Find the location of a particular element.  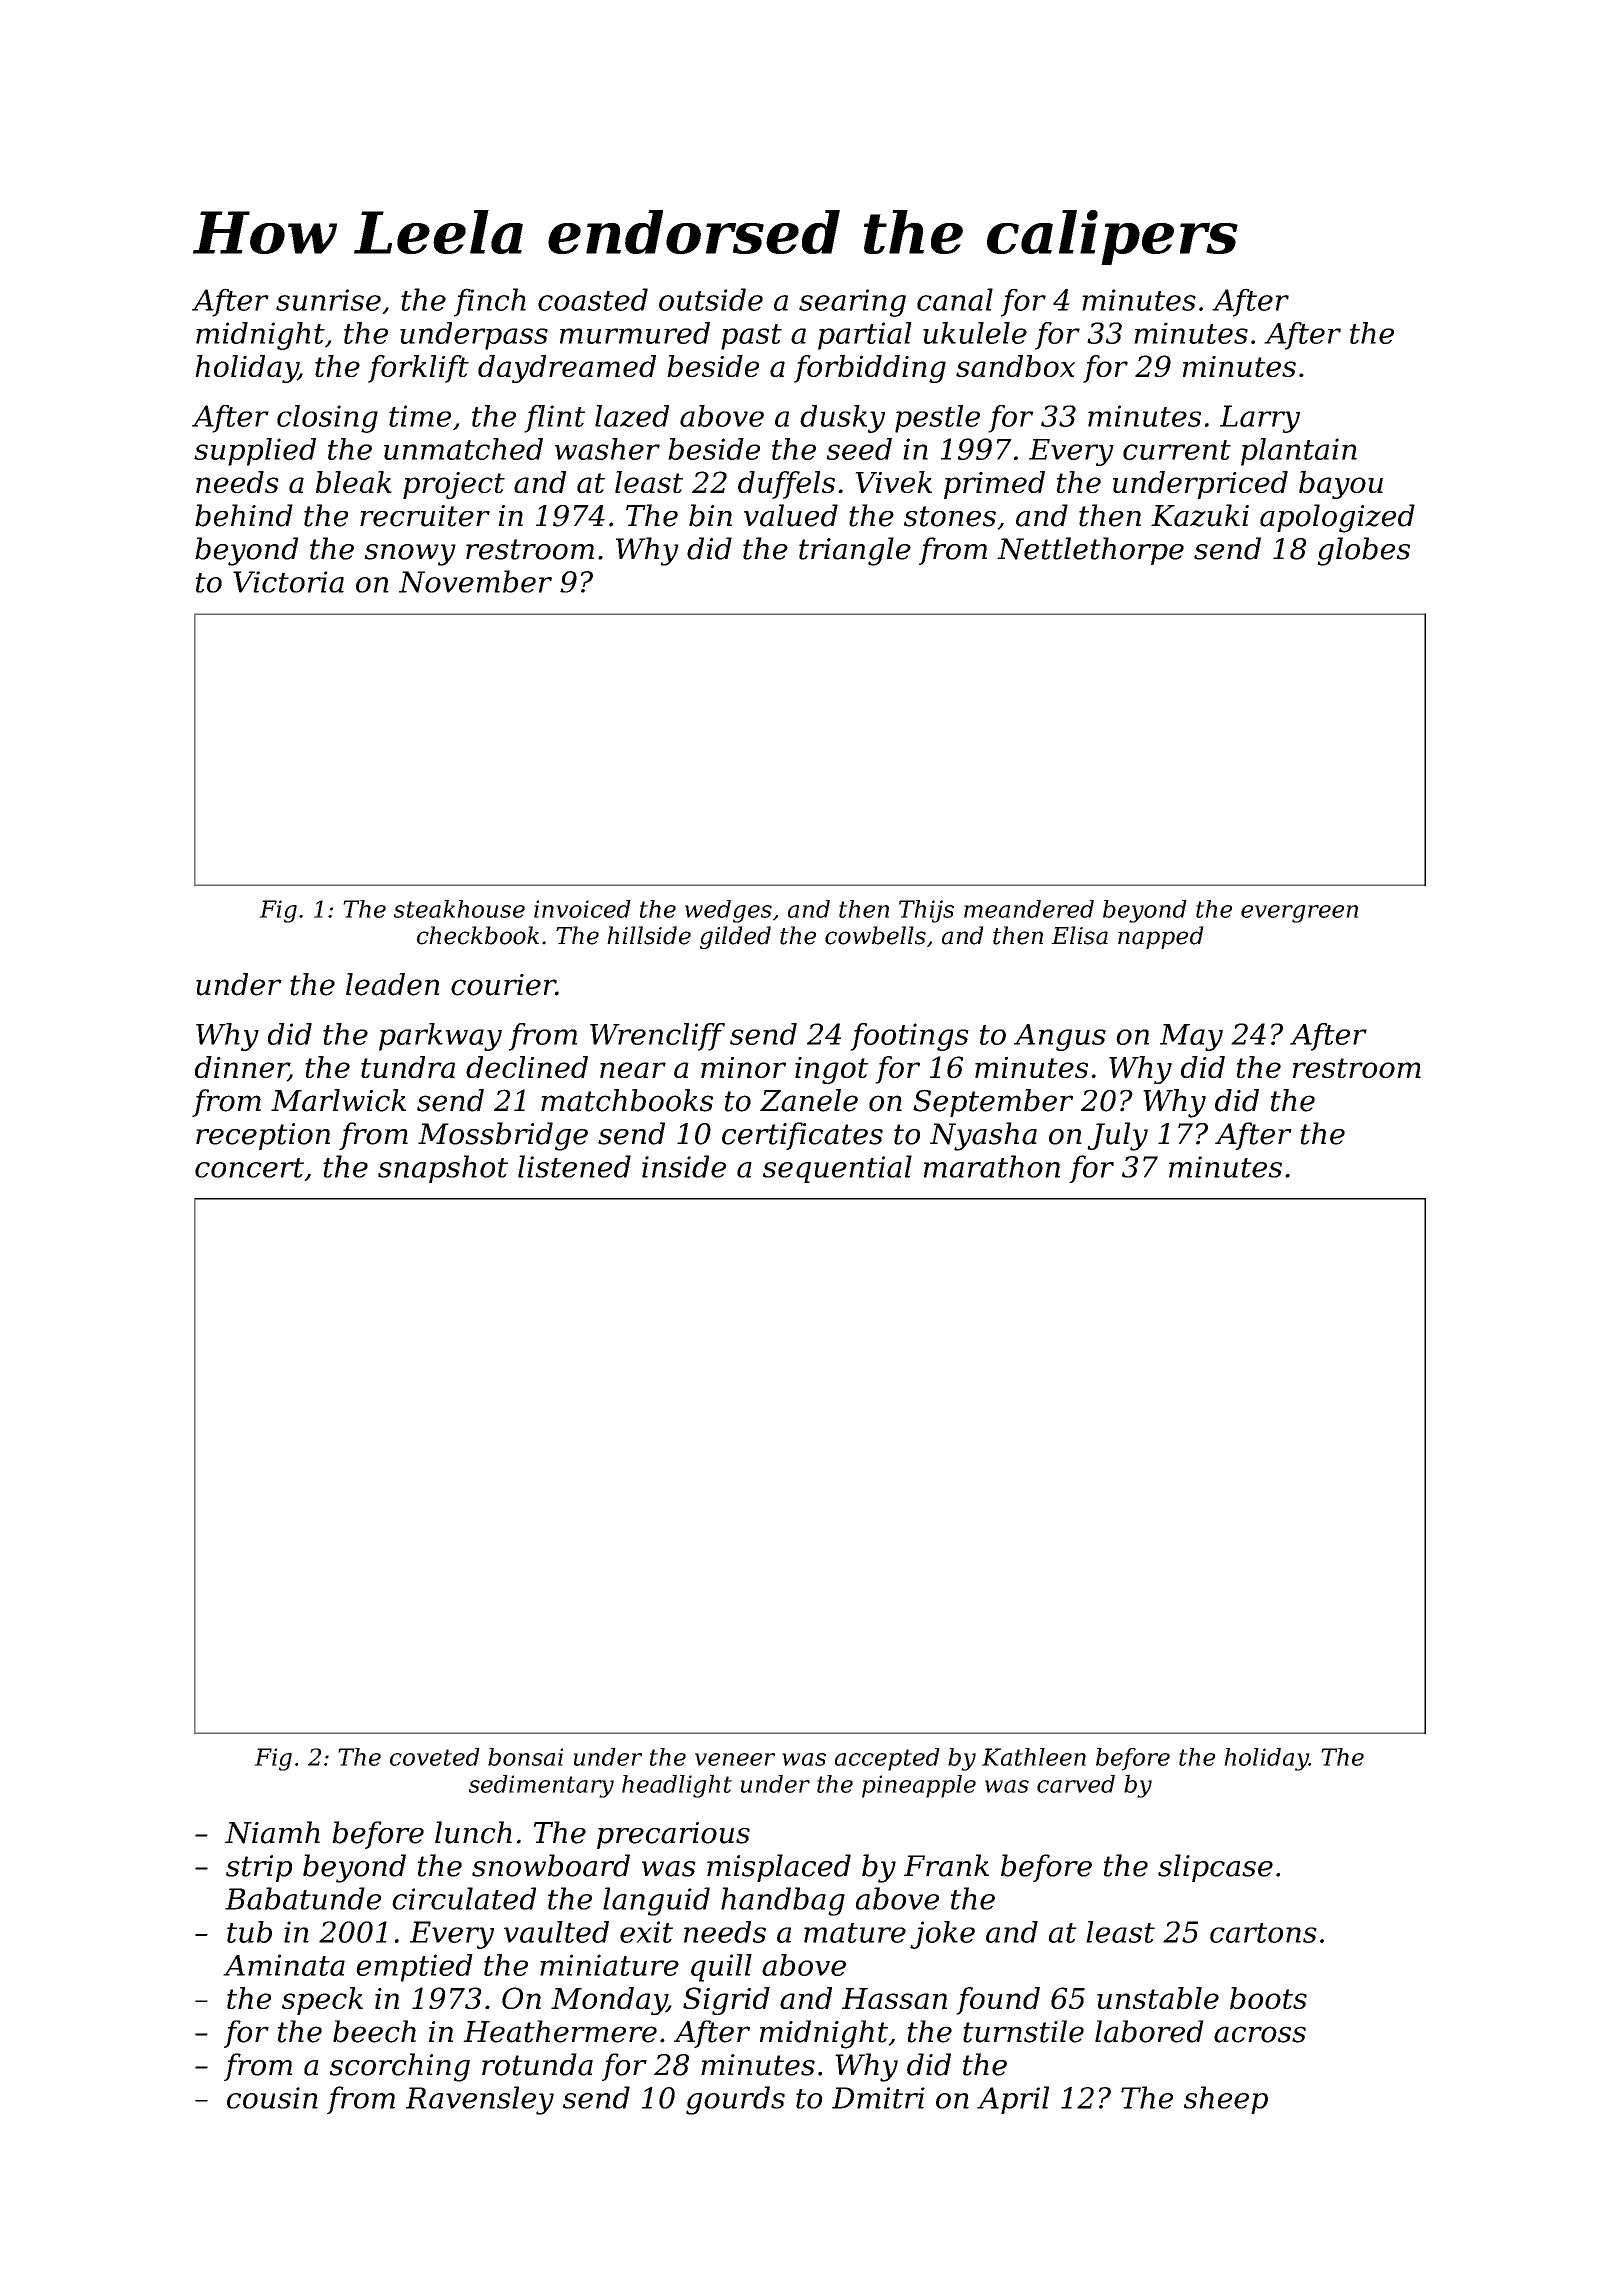

coveted is located at coordinates (435, 1757).
